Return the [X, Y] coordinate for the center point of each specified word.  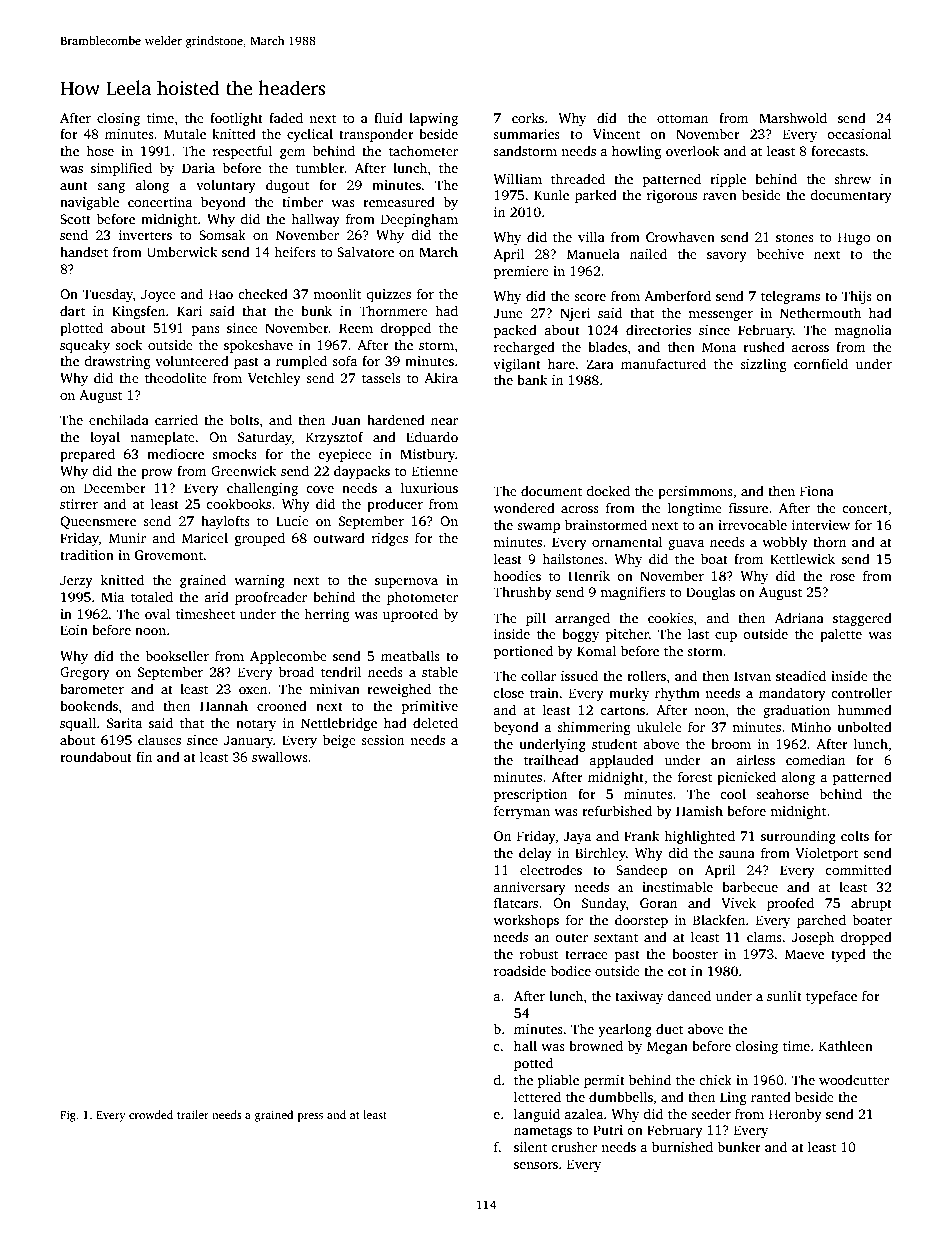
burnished [682, 1146]
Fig [68, 1116]
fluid [388, 117]
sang [111, 188]
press [310, 1117]
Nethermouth [821, 312]
